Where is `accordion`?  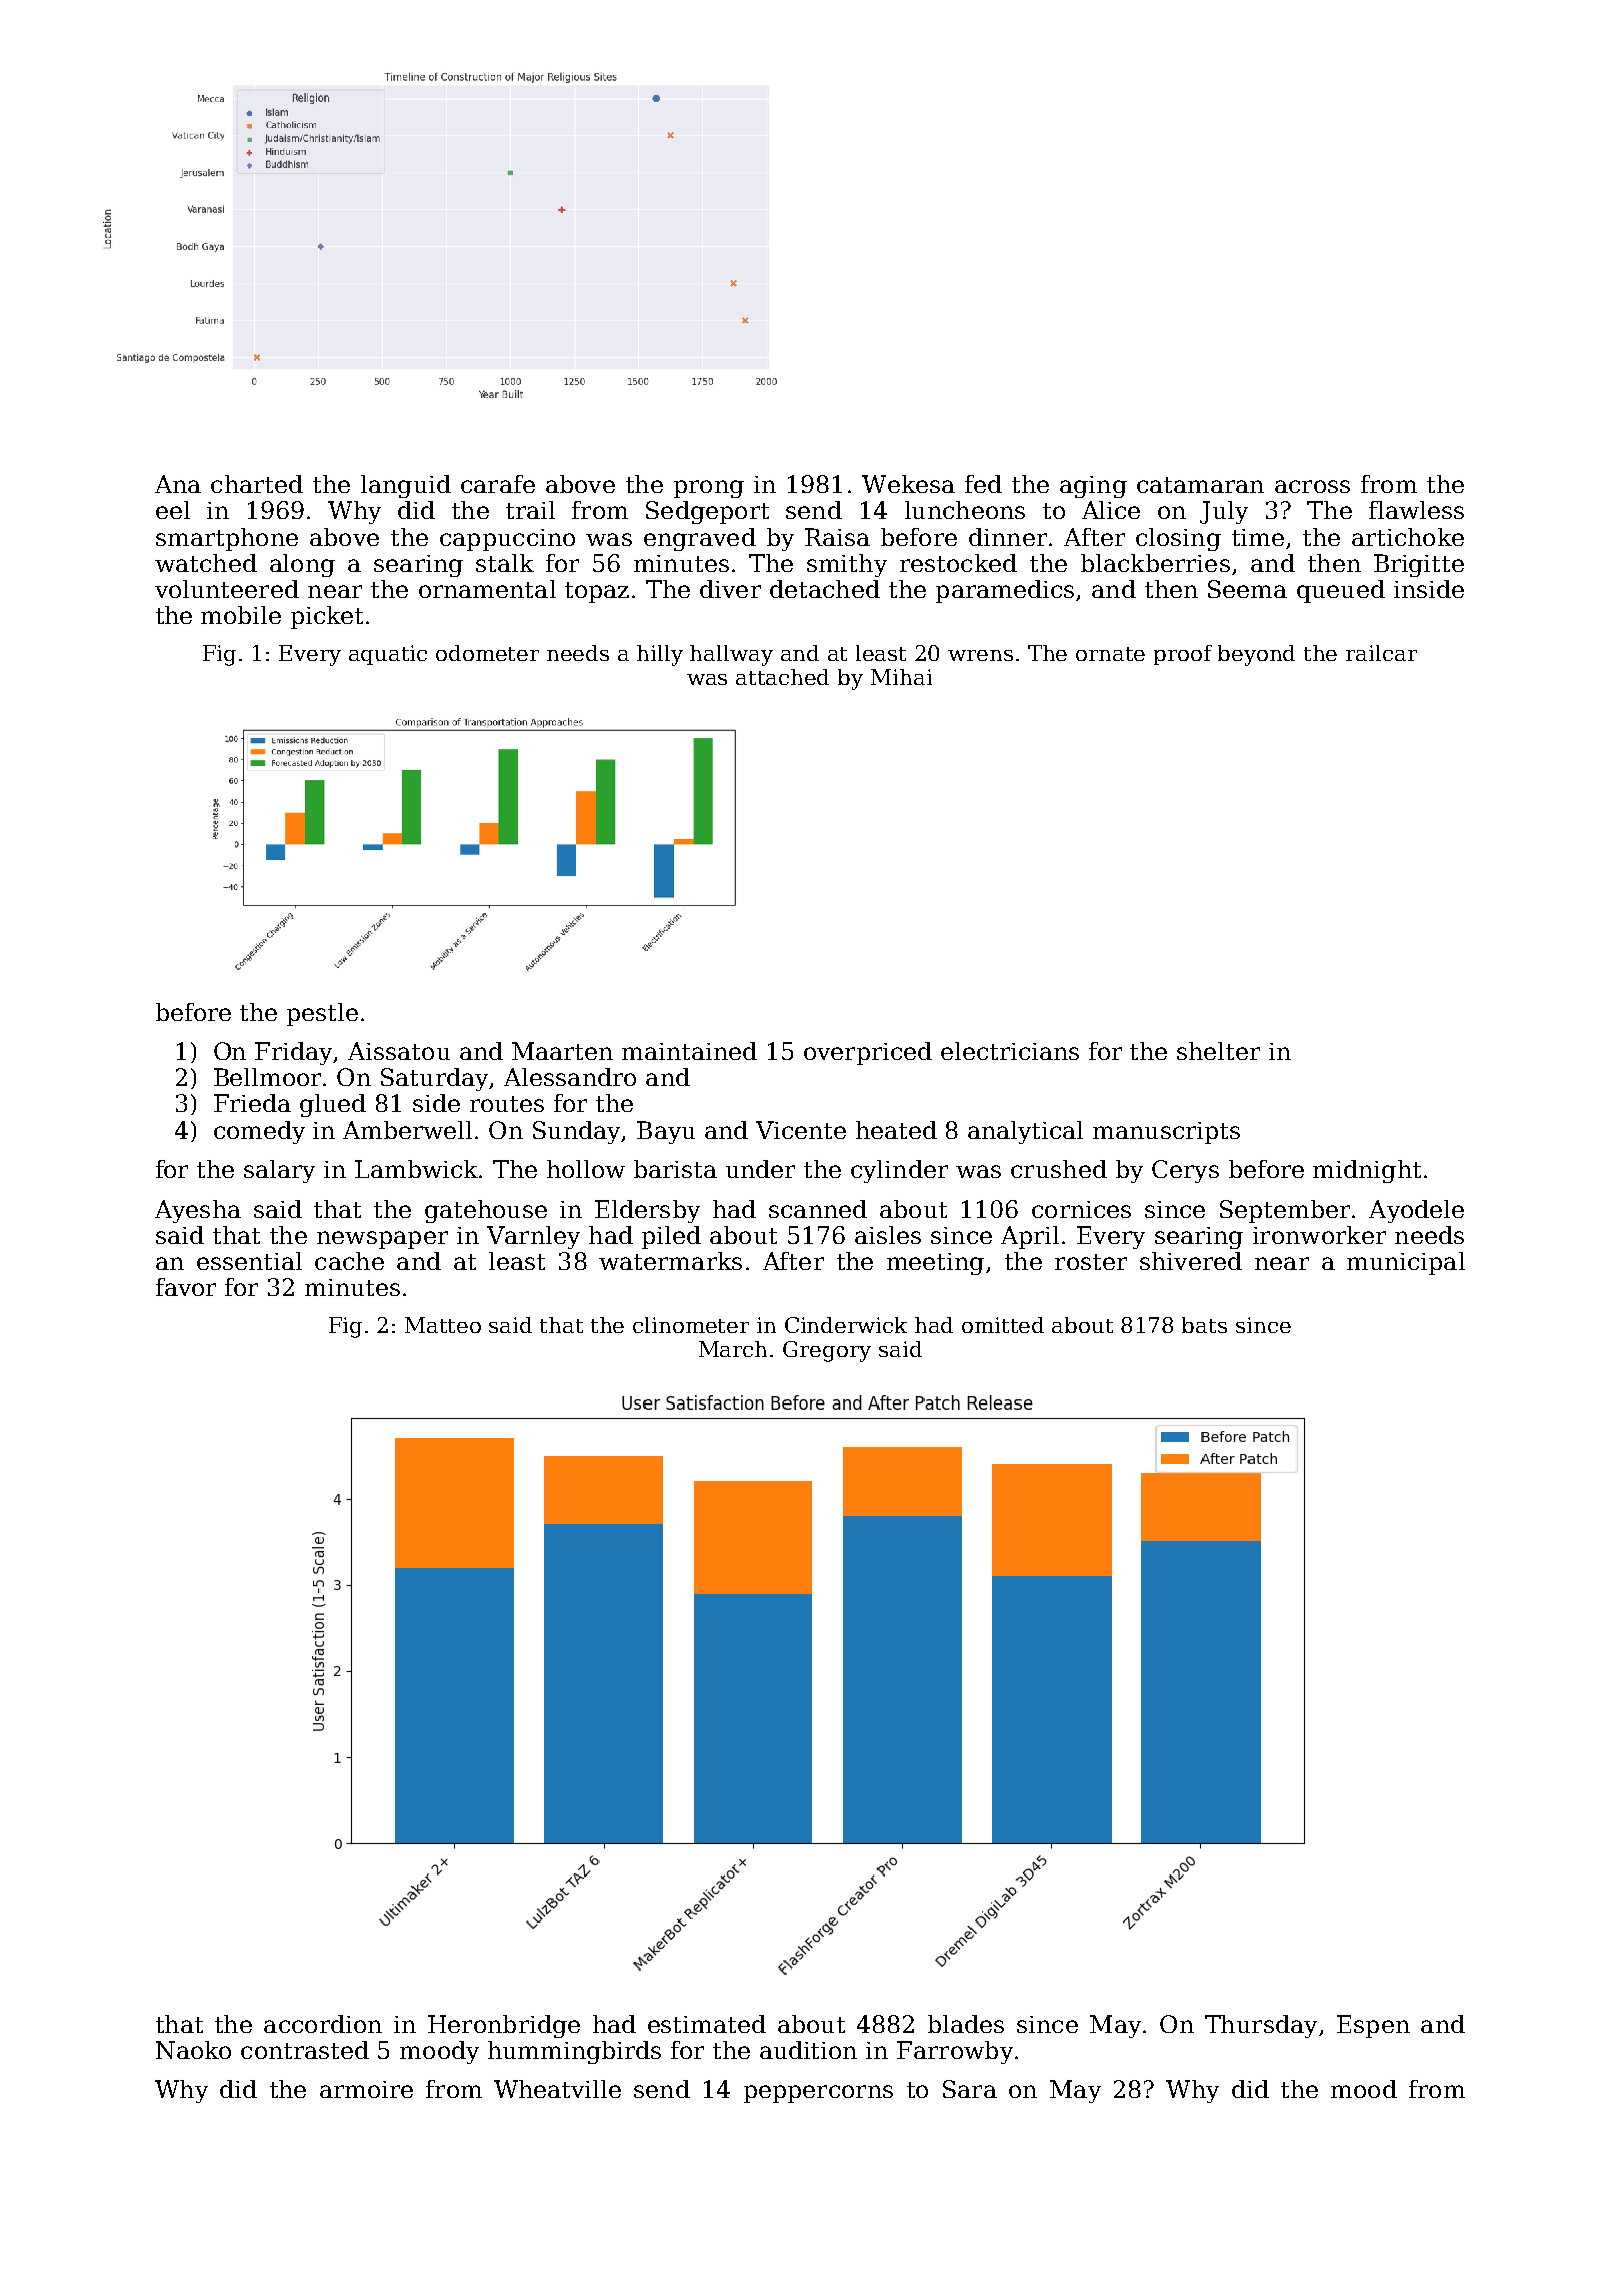
accordion is located at coordinates (323, 2024).
